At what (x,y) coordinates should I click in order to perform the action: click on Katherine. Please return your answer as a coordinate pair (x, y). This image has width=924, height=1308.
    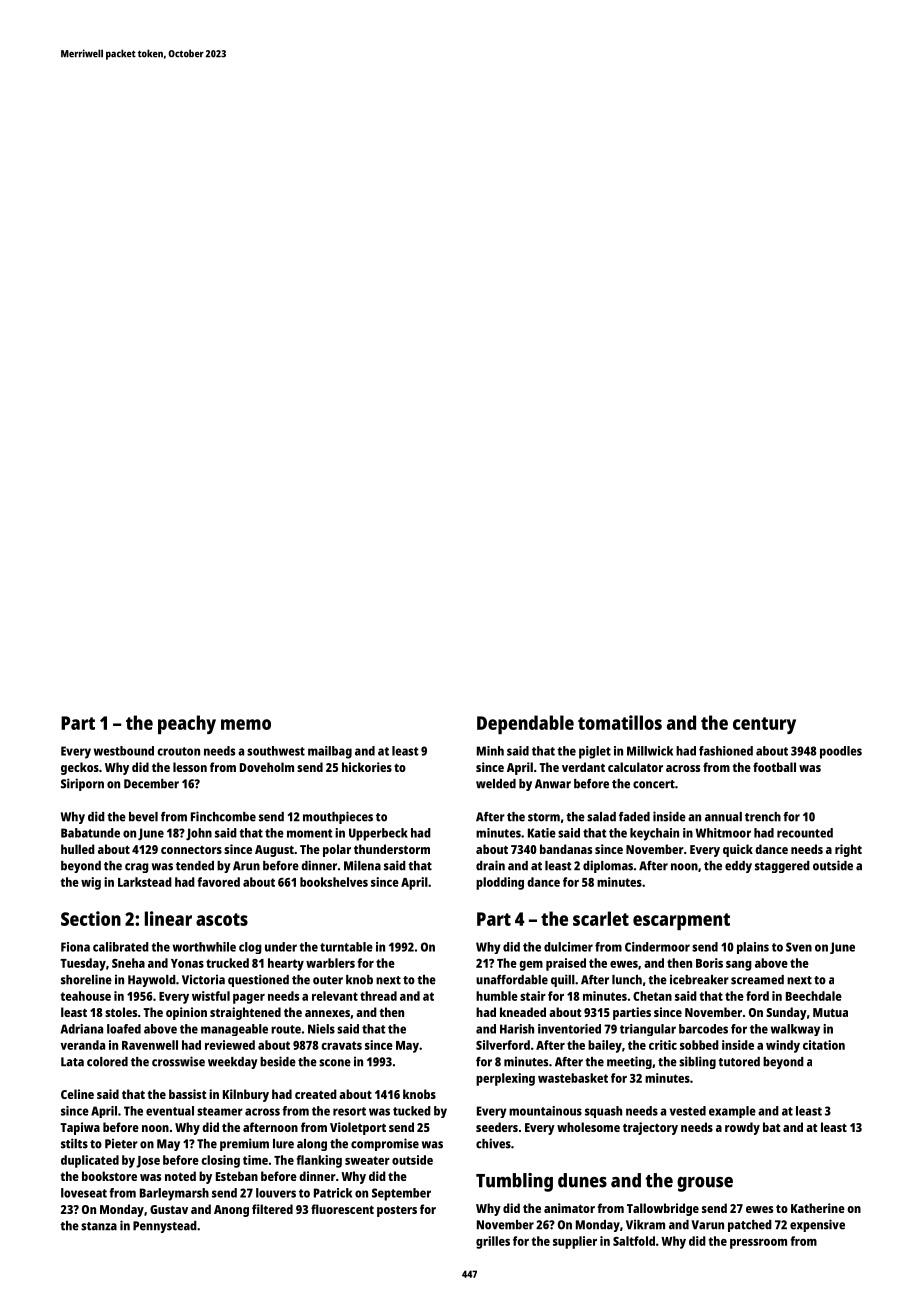
    Looking at the image, I should click on (818, 1208).
